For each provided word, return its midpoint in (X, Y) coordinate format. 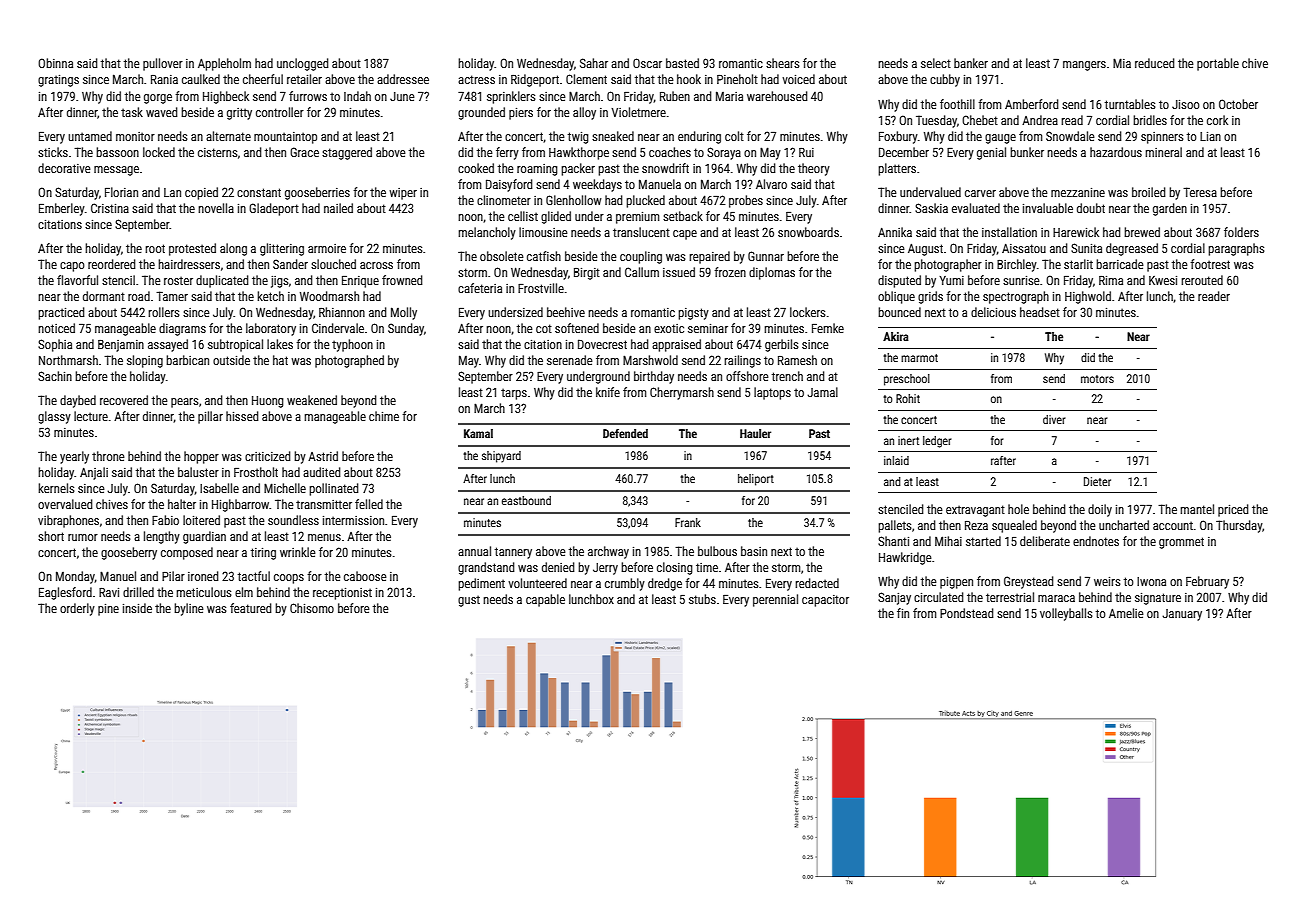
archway (608, 552)
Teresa (1200, 192)
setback (683, 216)
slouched (333, 264)
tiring (263, 554)
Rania (164, 79)
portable (1218, 64)
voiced (798, 79)
